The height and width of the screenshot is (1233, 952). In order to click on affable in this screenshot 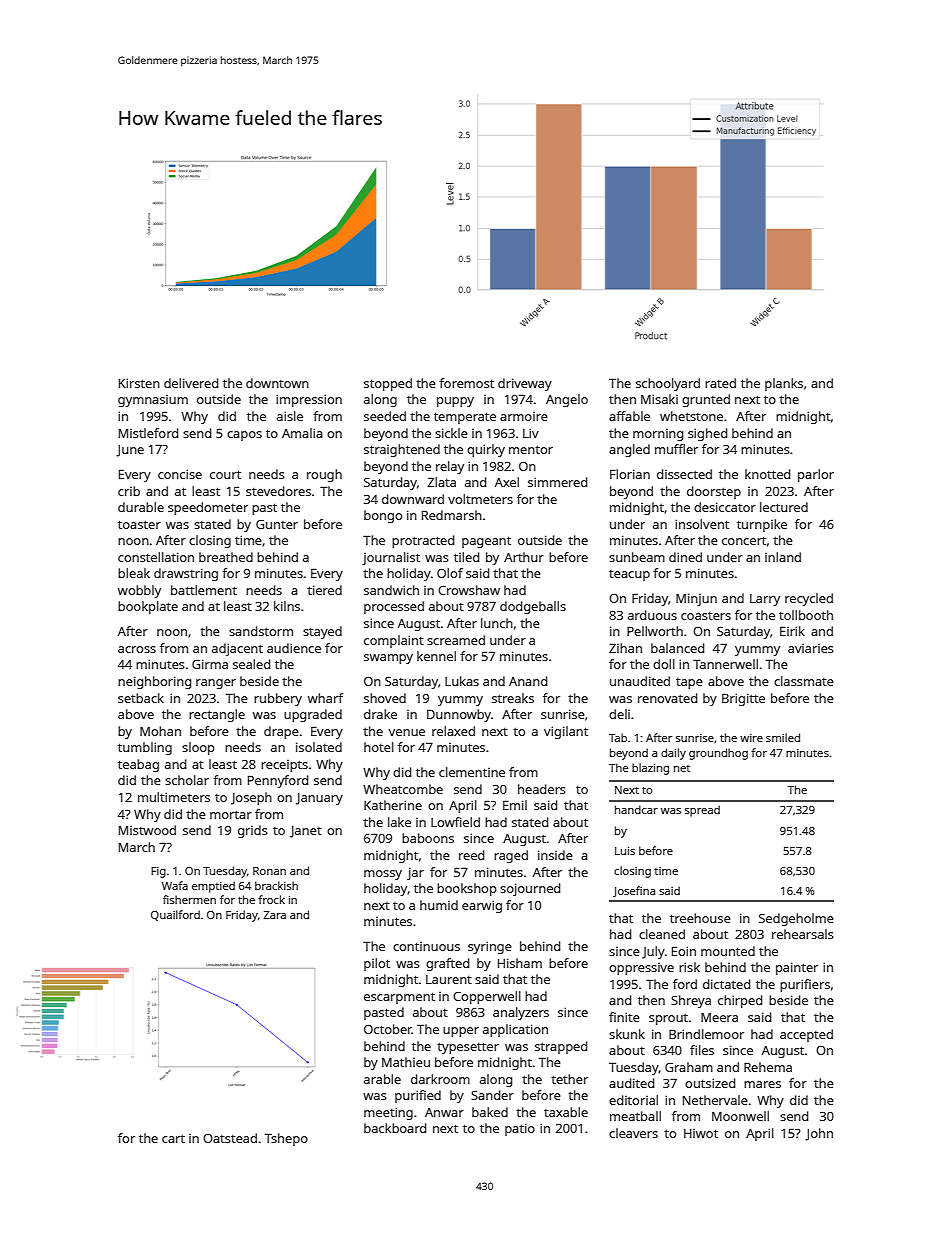, I will do `click(629, 416)`.
